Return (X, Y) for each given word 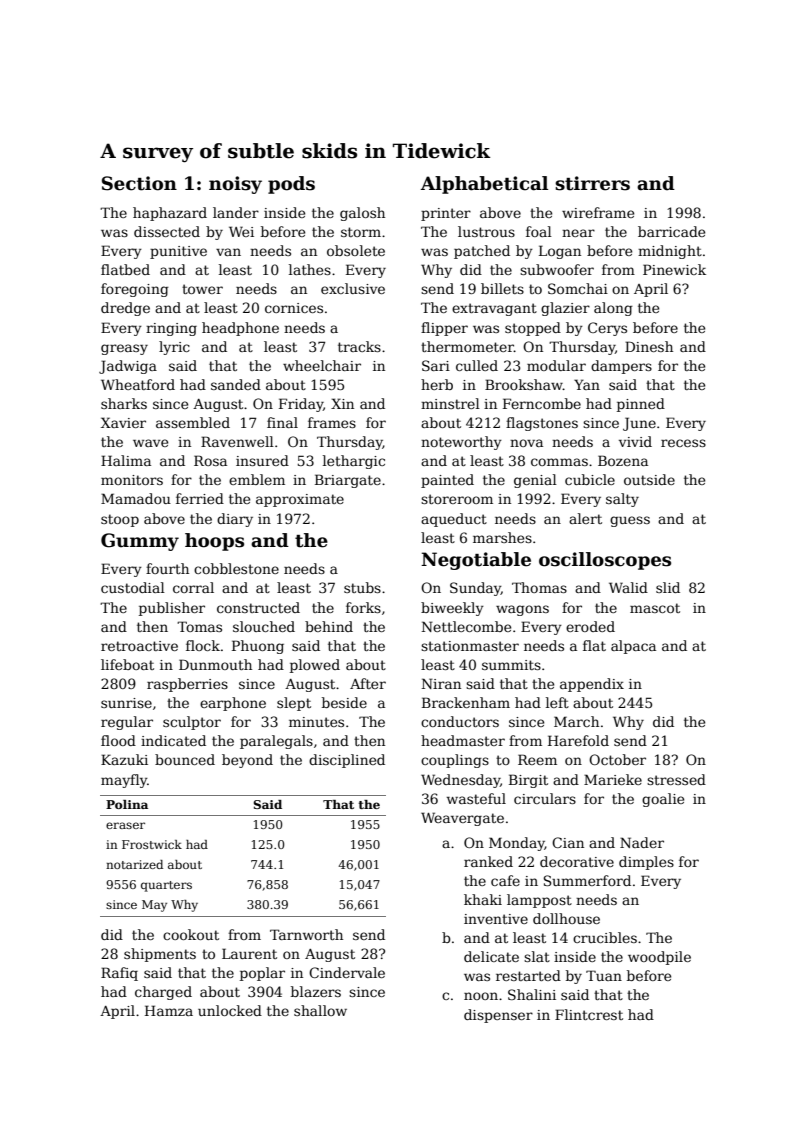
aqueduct (454, 520)
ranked (488, 861)
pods (291, 185)
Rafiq (119, 974)
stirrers (592, 183)
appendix (592, 685)
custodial (133, 587)
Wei (241, 231)
